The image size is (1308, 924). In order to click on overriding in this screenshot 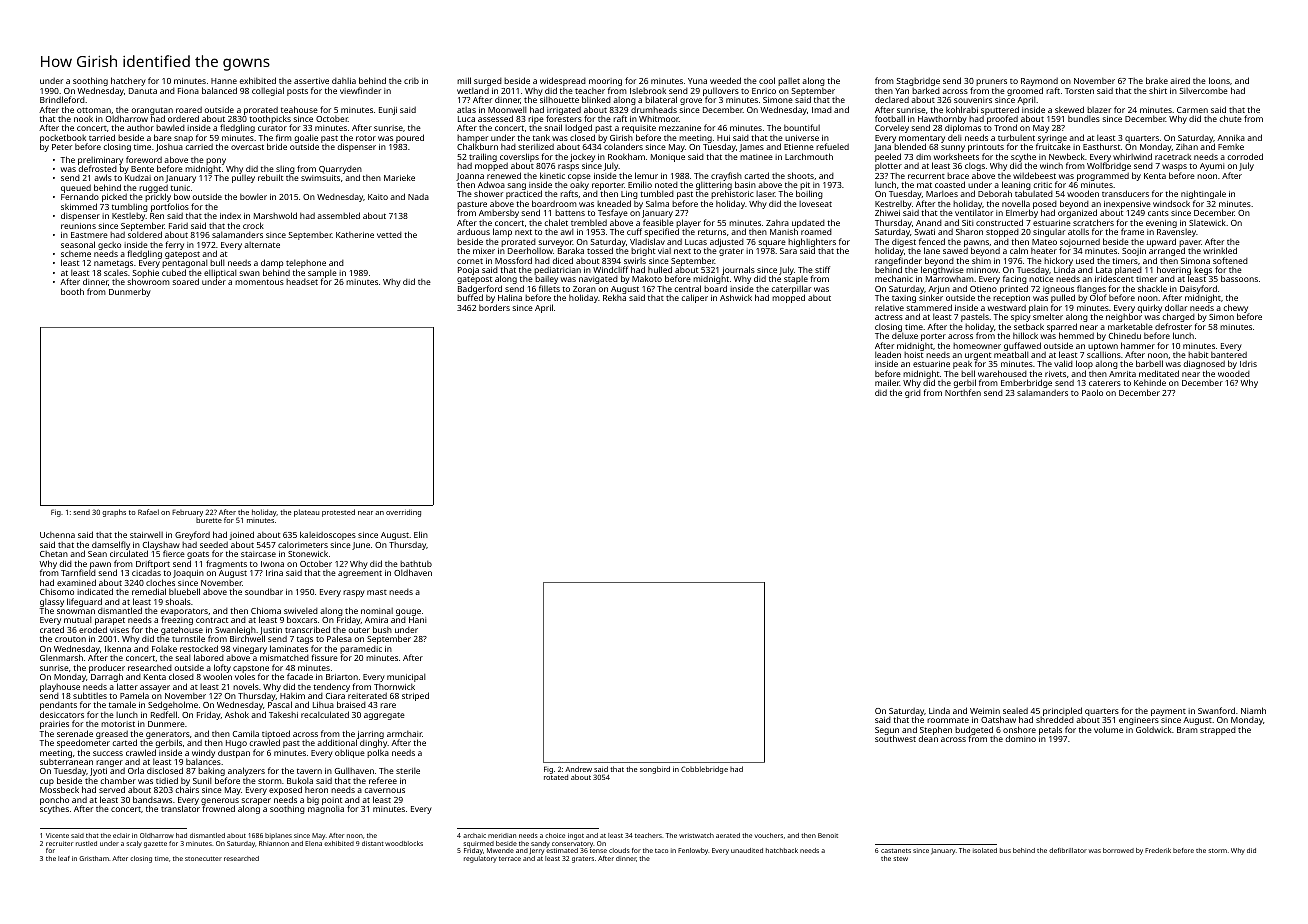, I will do `click(403, 513)`.
